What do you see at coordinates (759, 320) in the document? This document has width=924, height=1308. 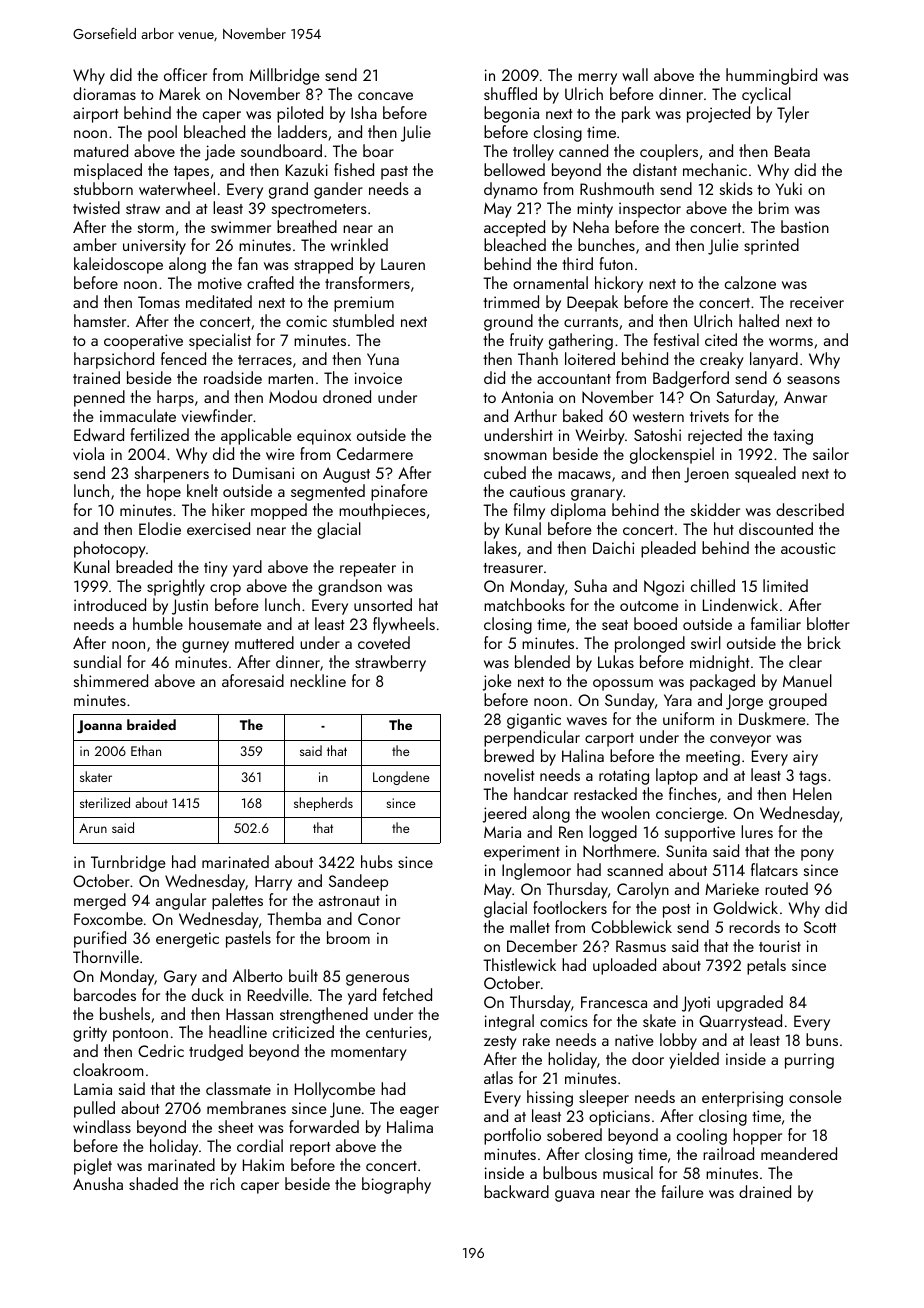 I see `halted` at bounding box center [759, 320].
